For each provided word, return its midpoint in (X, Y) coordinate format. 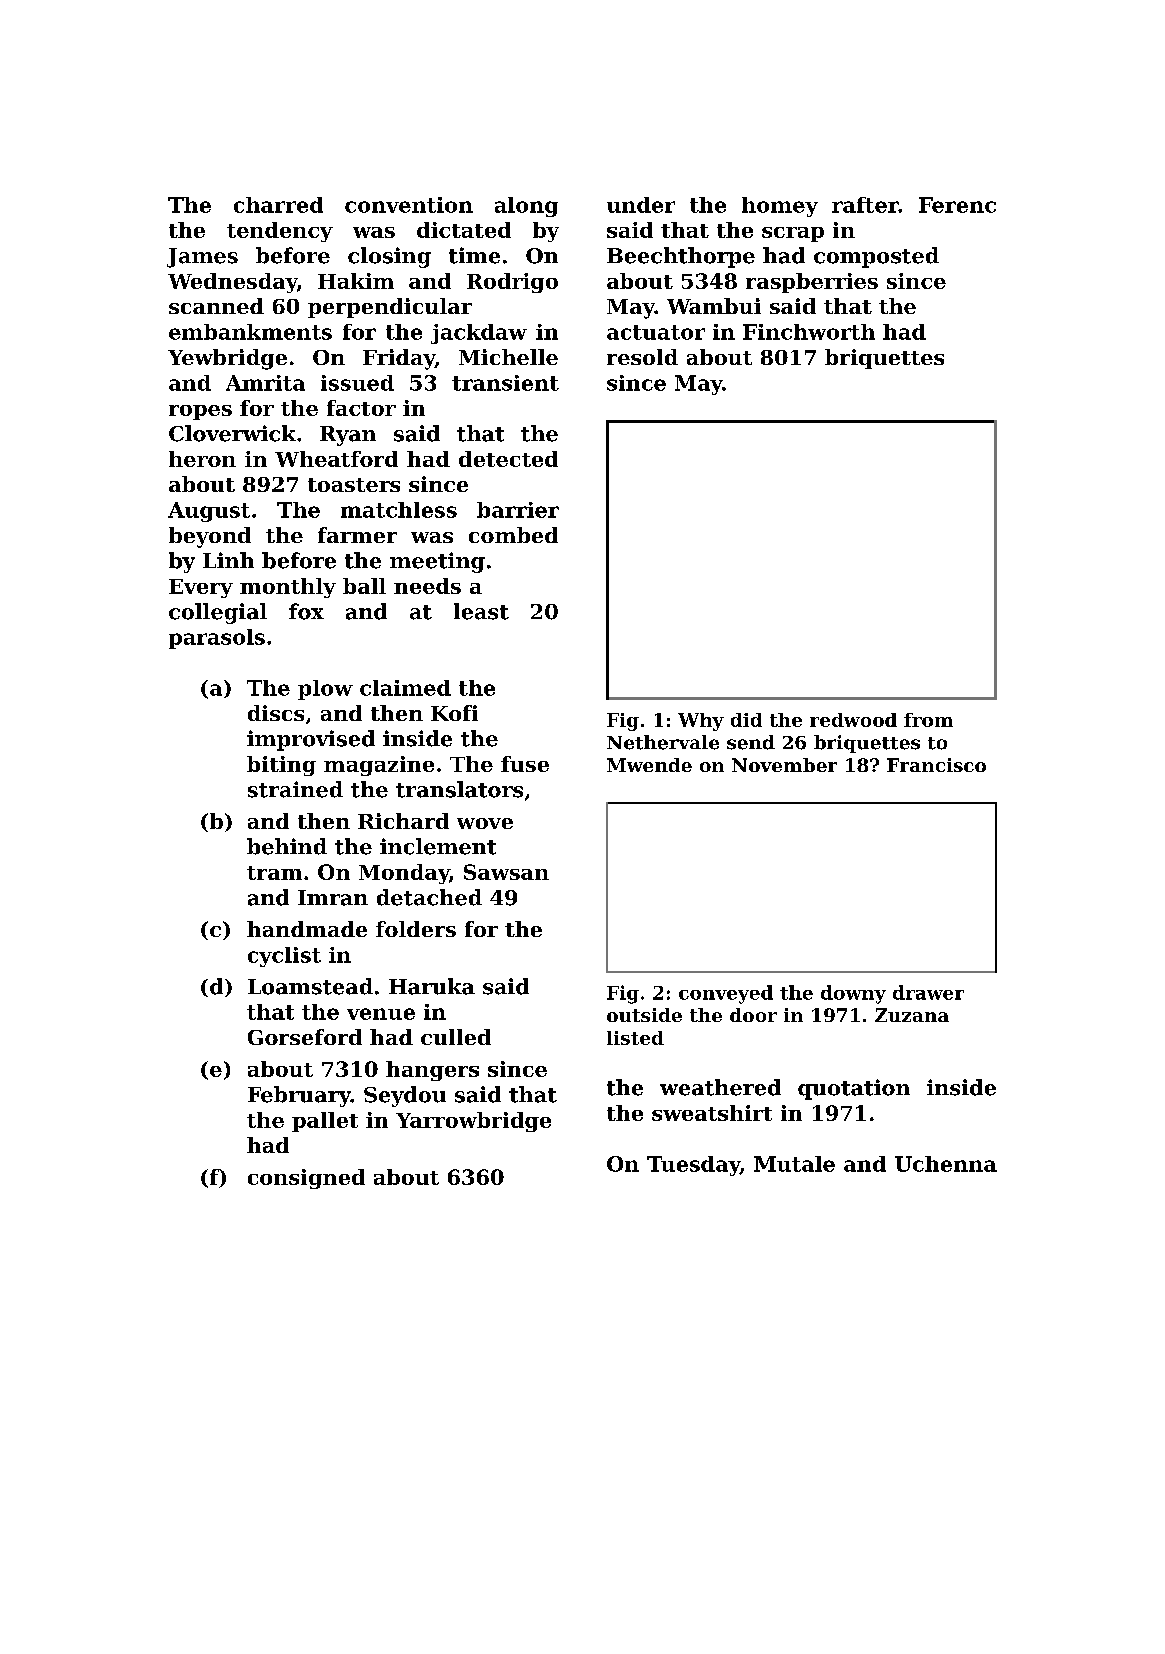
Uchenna (946, 1164)
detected (508, 459)
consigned (306, 1179)
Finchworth (809, 332)
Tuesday (693, 1166)
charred (278, 205)
